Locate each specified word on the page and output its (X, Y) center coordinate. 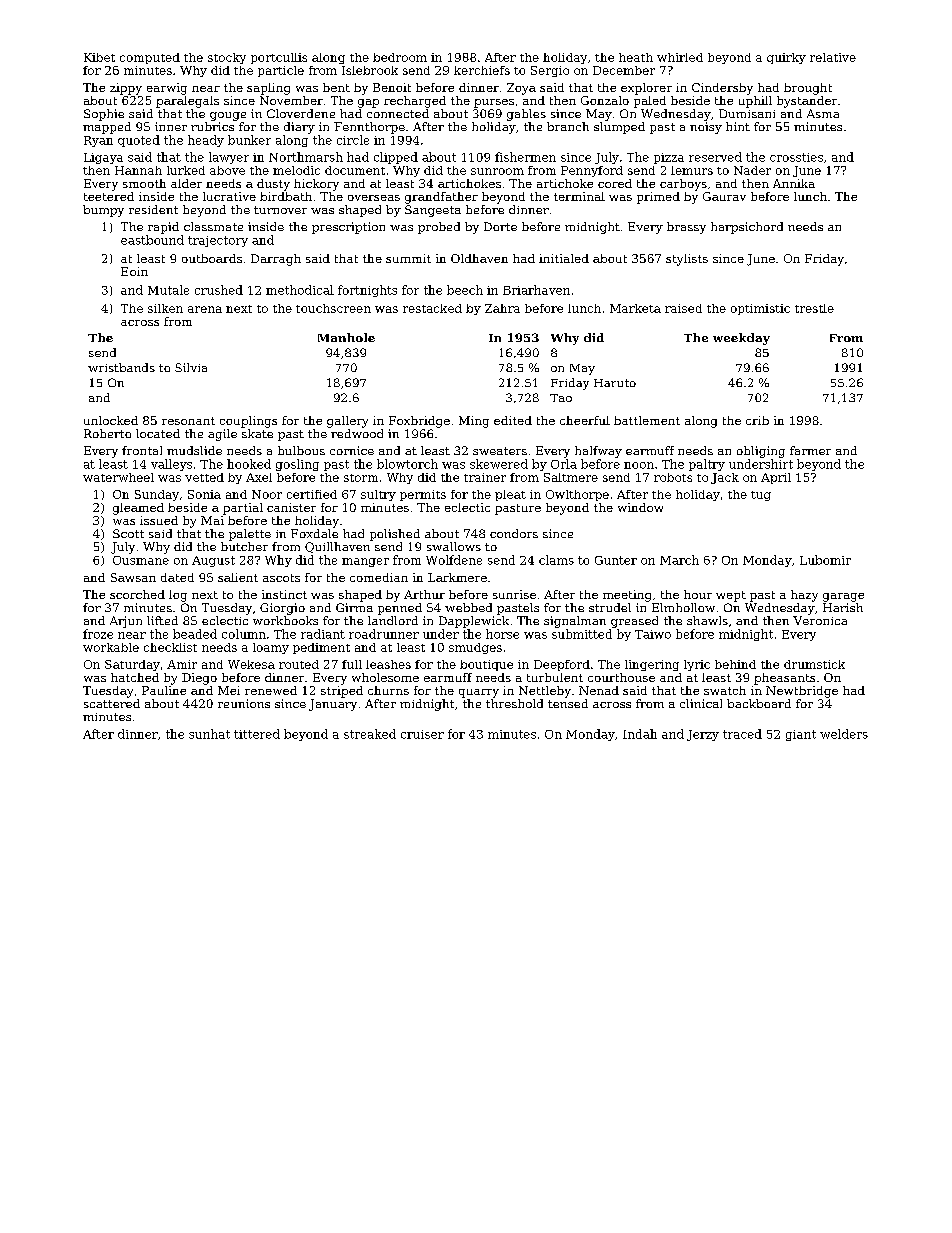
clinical (701, 703)
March (679, 560)
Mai (212, 520)
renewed (271, 690)
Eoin (134, 271)
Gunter (616, 560)
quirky (786, 58)
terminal (579, 196)
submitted (582, 634)
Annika (794, 183)
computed (150, 58)
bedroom (400, 57)
